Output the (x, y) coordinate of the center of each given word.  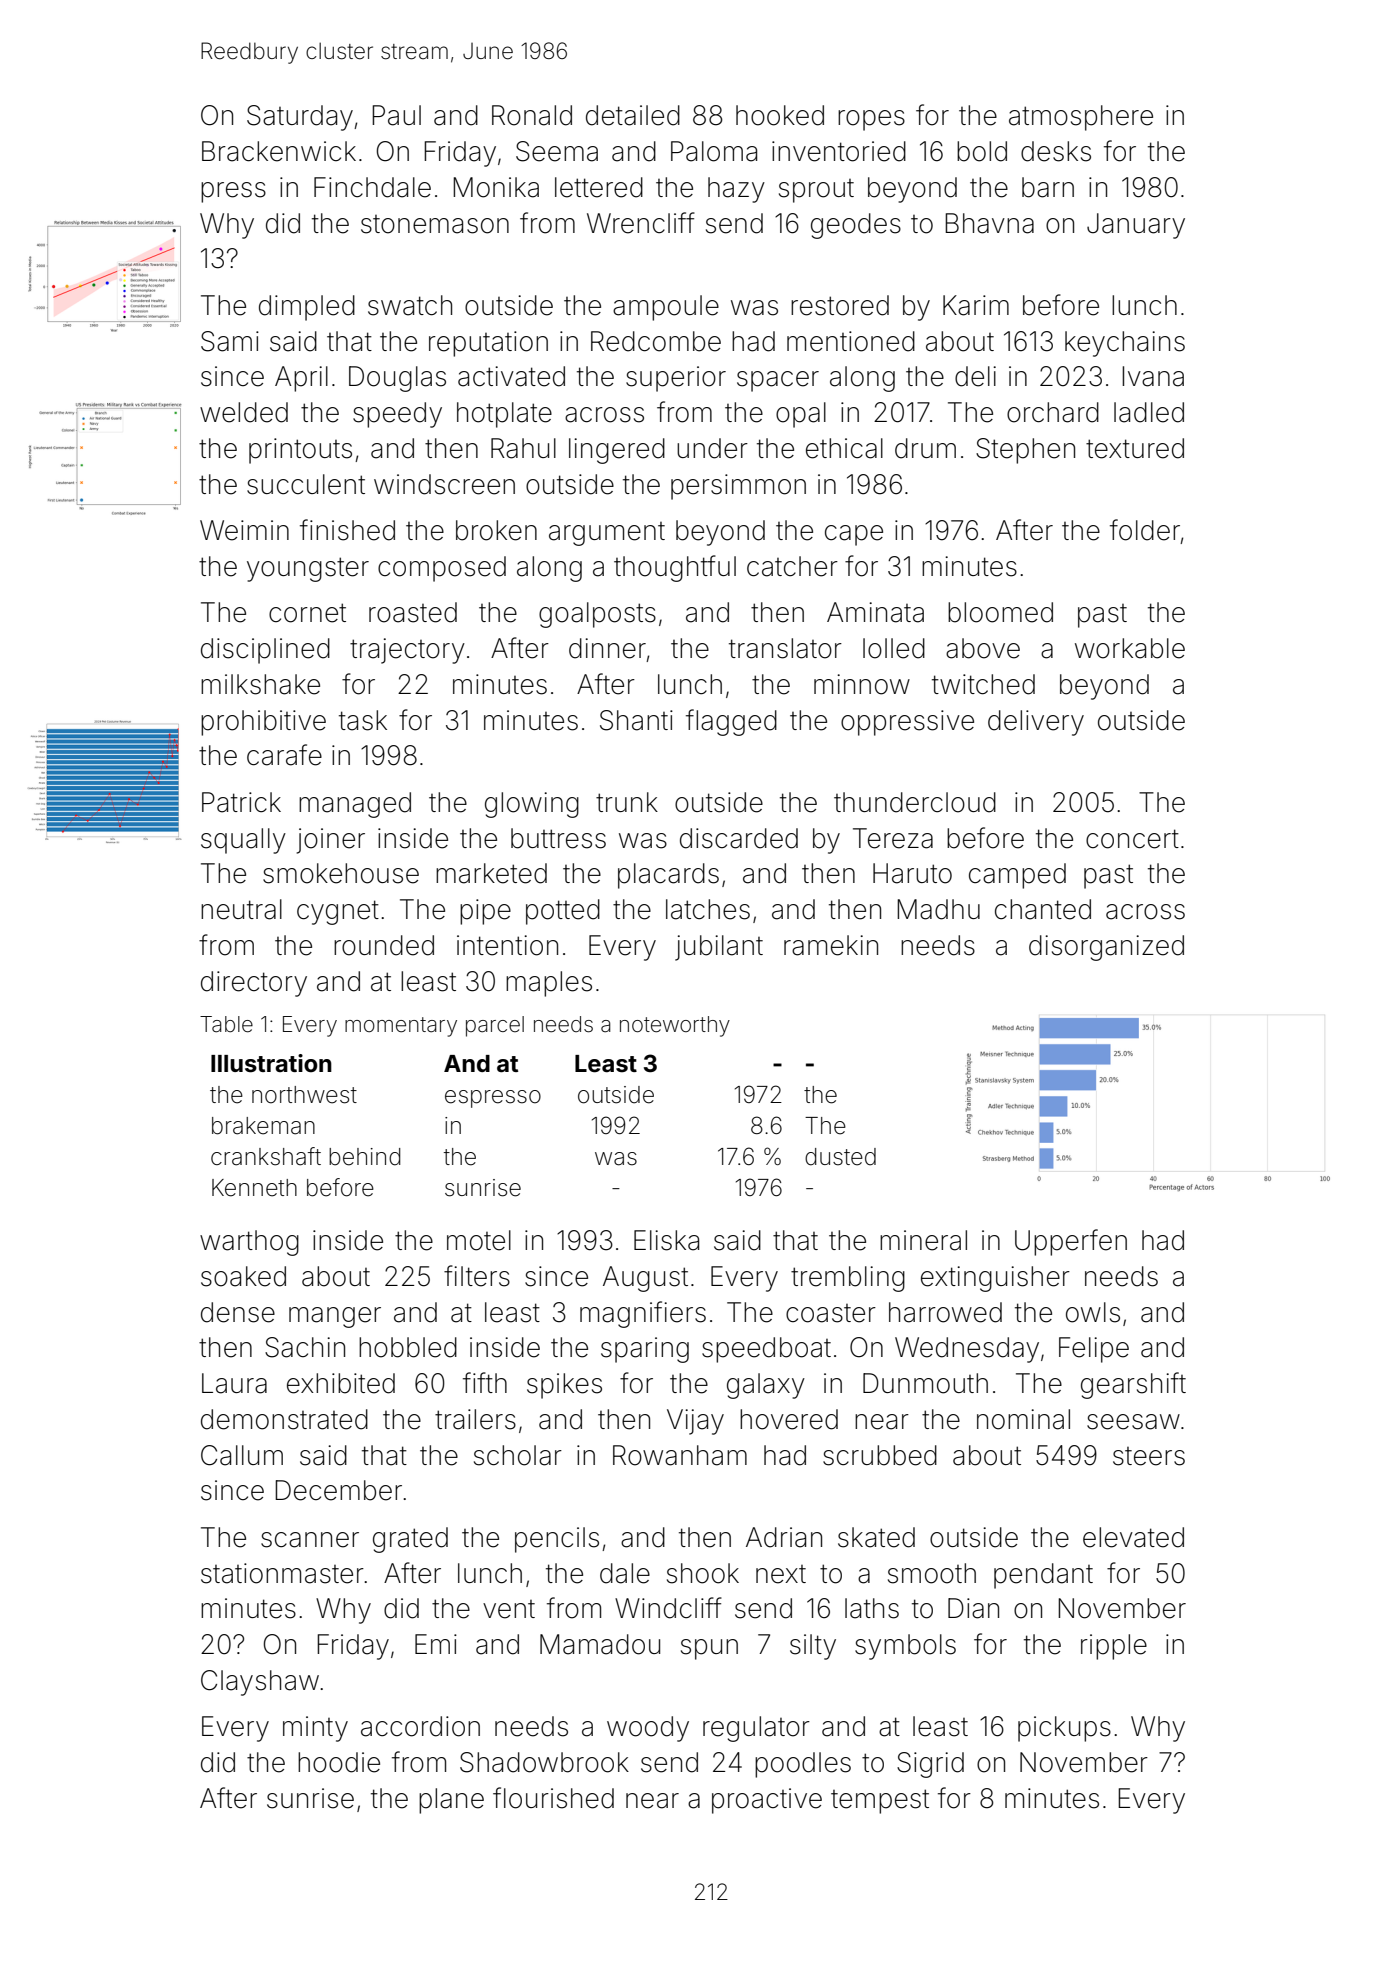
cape (854, 535)
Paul (396, 115)
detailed (633, 115)
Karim (976, 305)
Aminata (875, 612)
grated (410, 1540)
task (363, 720)
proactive (767, 1801)
